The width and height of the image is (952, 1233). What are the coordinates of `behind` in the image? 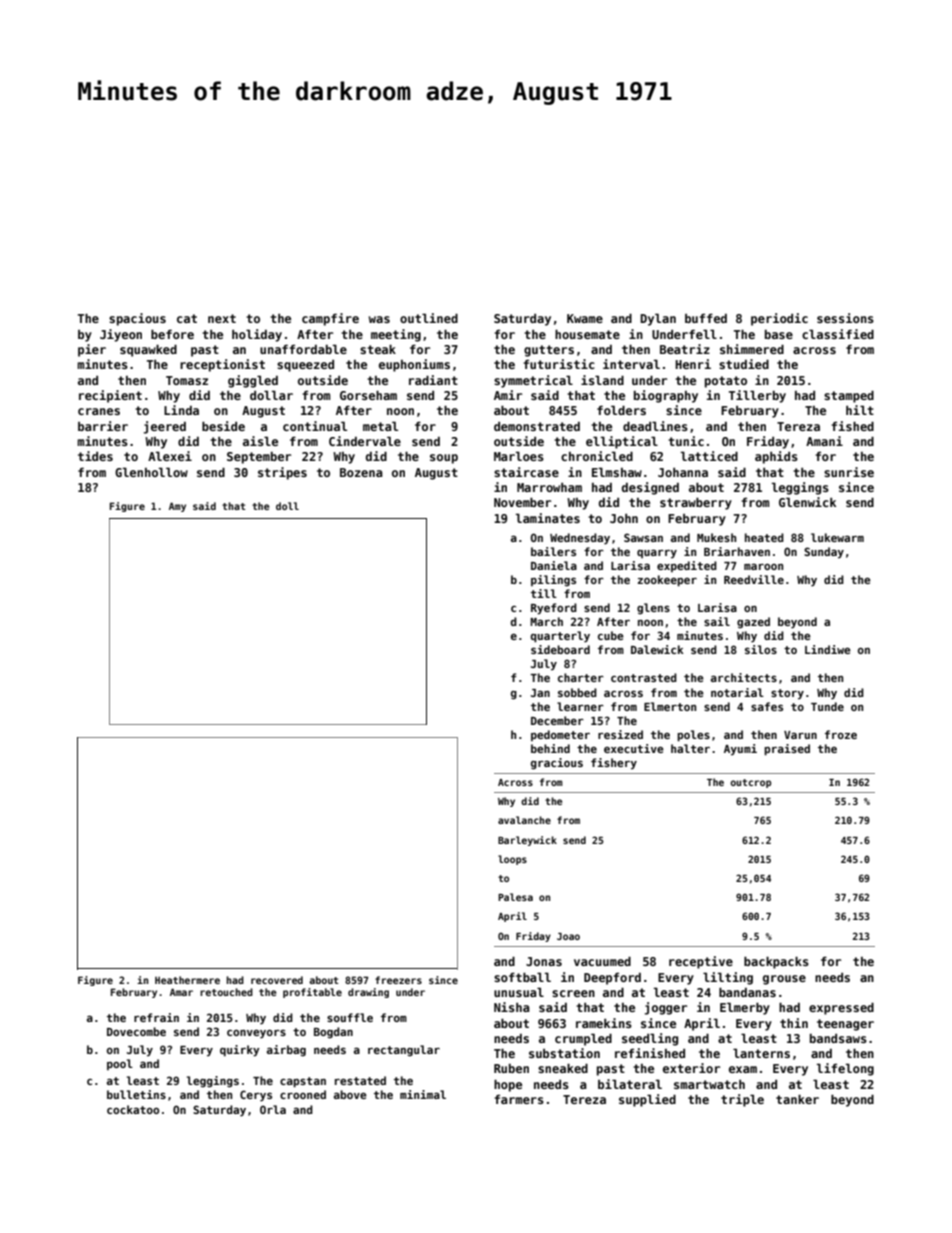 It's located at (550, 748).
